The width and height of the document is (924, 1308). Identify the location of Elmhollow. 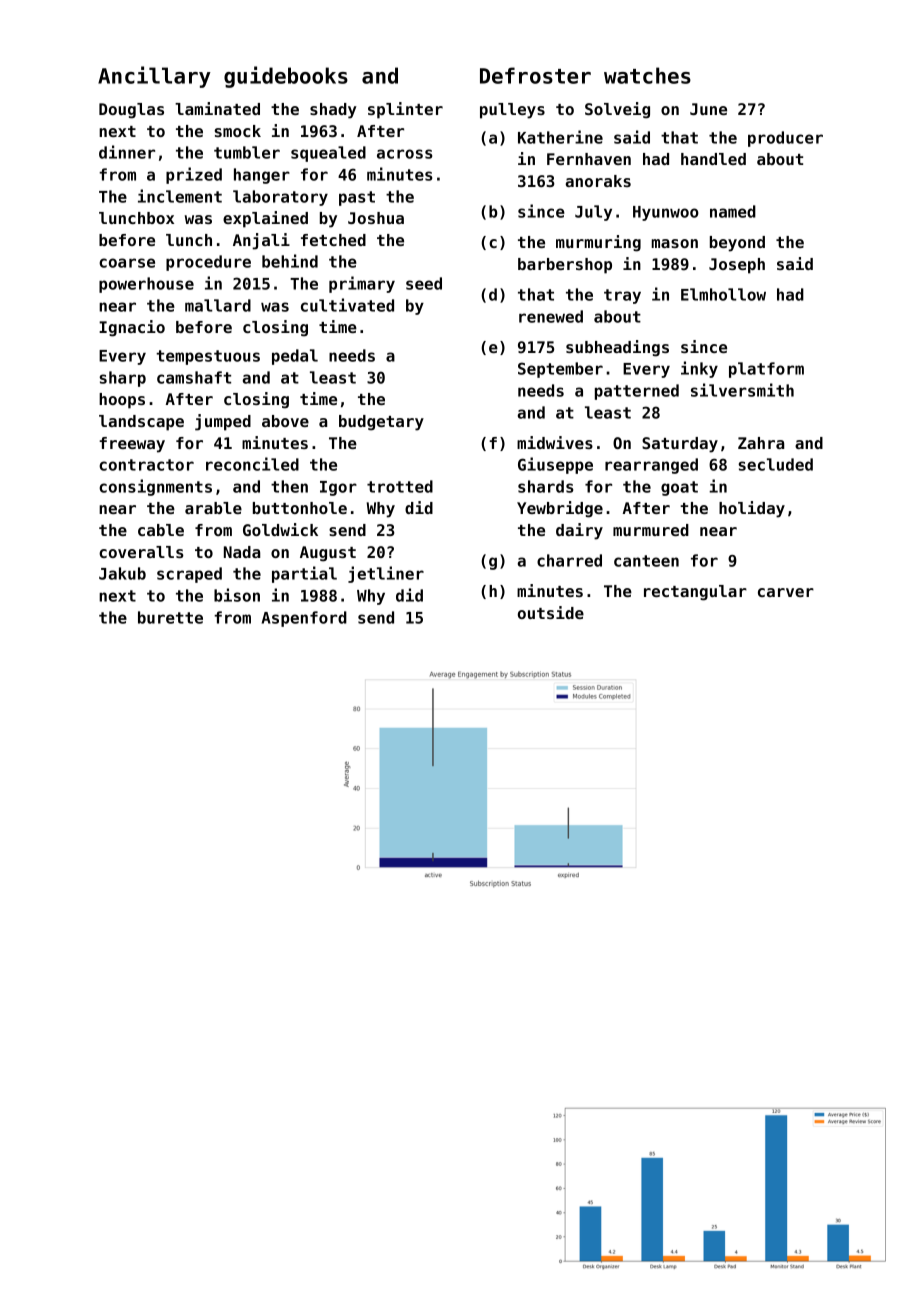
(723, 294).
